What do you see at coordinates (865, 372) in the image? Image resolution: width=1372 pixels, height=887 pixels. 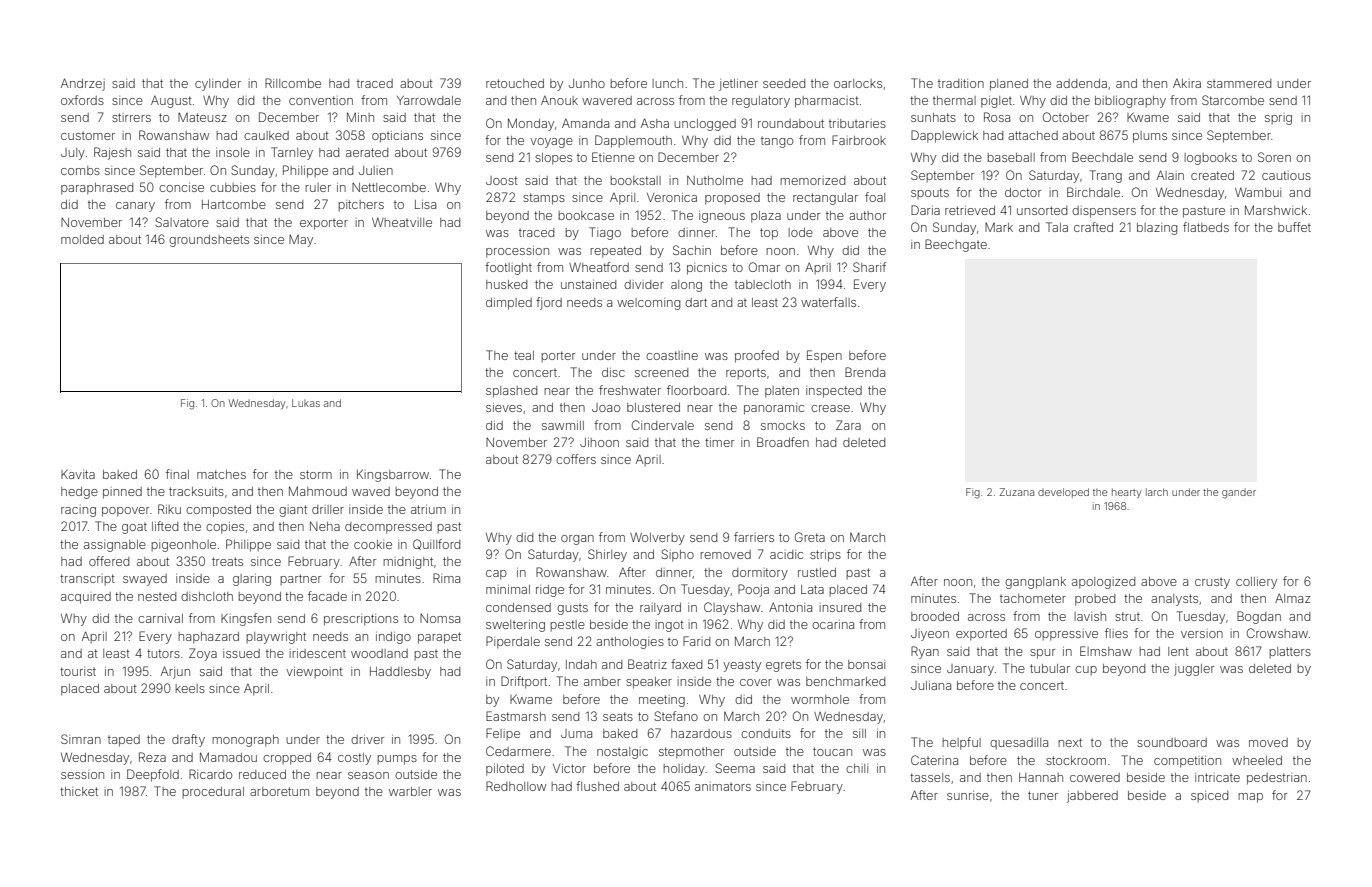 I see `Brenda` at bounding box center [865, 372].
